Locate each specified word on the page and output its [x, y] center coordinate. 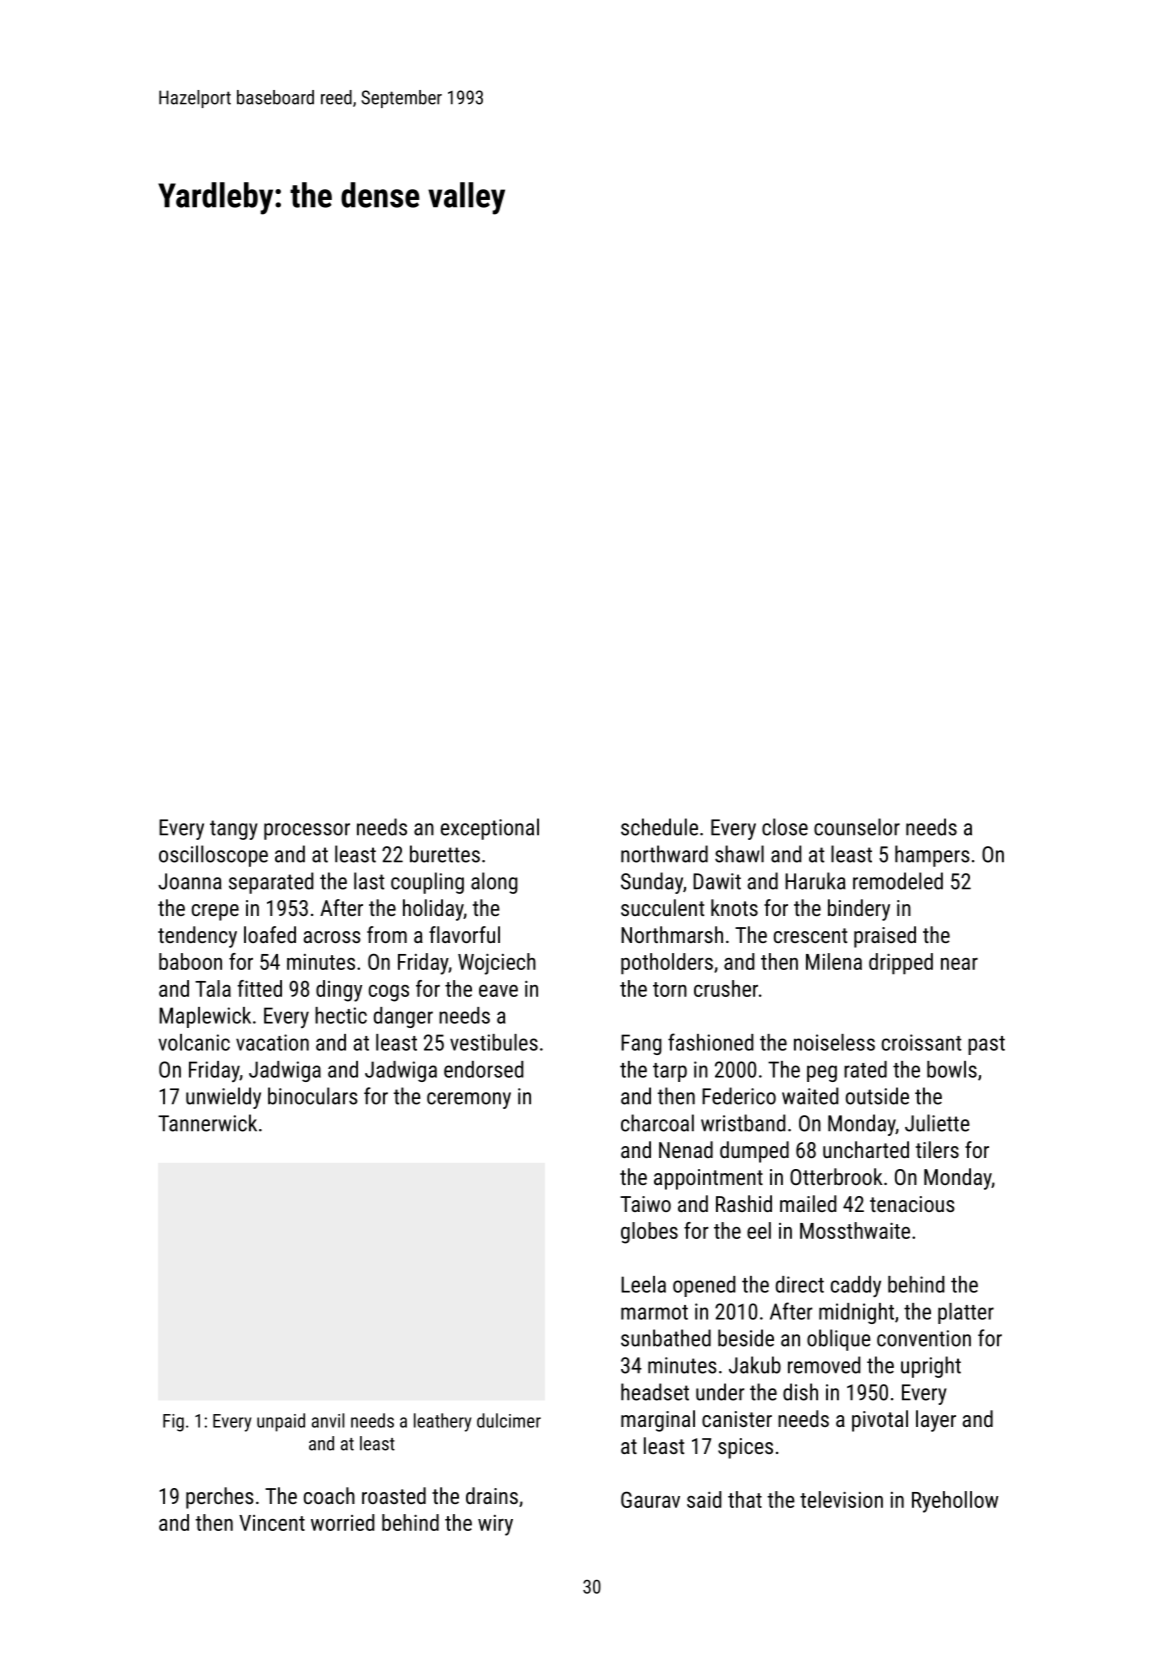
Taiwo [645, 1204]
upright [931, 1367]
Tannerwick [207, 1123]
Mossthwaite [855, 1230]
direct [800, 1284]
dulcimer [509, 1420]
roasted [394, 1495]
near [959, 964]
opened [704, 1286]
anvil [328, 1420]
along [494, 883]
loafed [270, 934]
